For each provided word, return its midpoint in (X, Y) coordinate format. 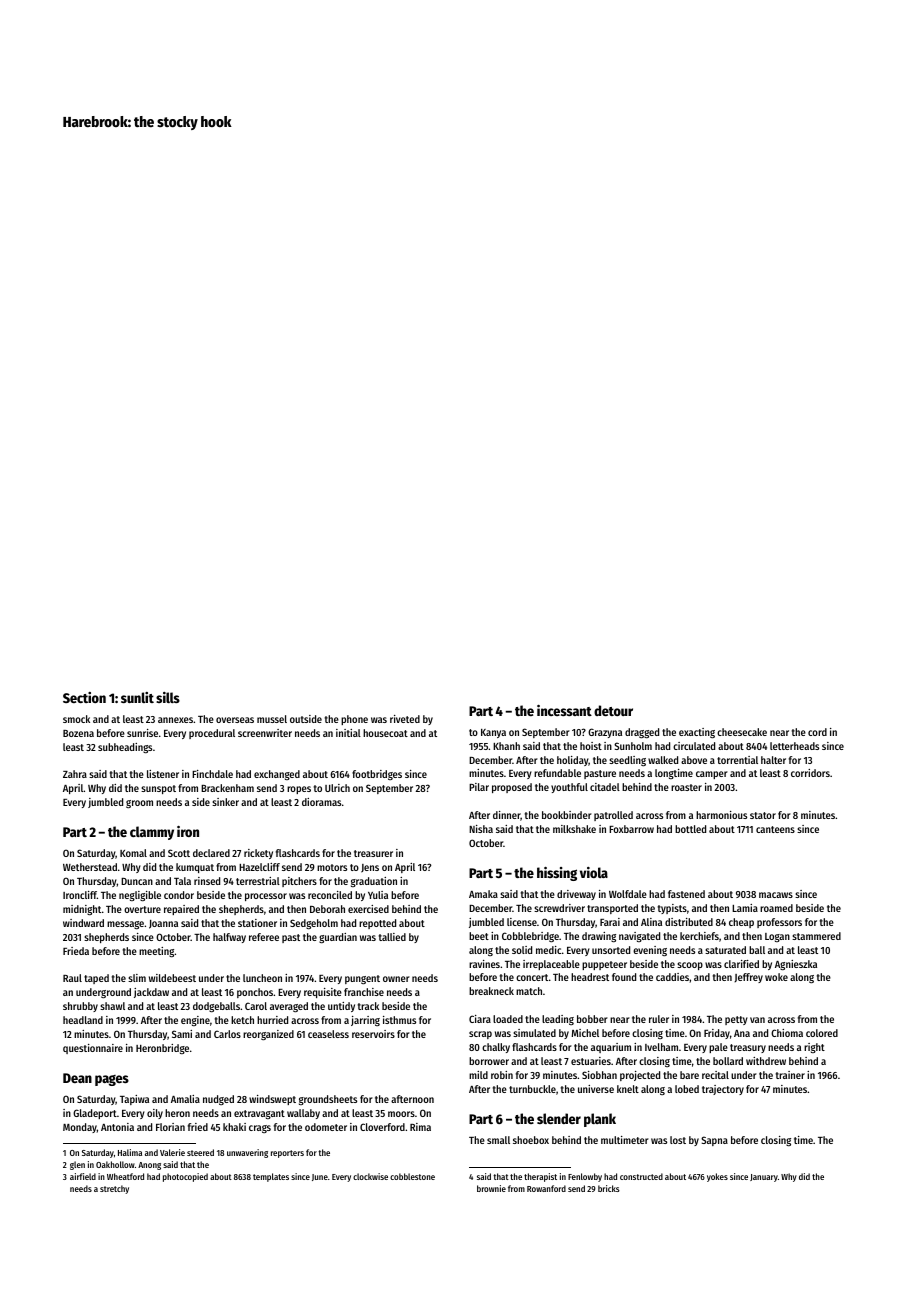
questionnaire (93, 1049)
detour (613, 710)
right (814, 1048)
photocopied (185, 1177)
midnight (82, 910)
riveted (405, 719)
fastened (686, 894)
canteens (775, 829)
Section (84, 697)
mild (478, 1075)
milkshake (574, 829)
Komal (133, 853)
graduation (374, 882)
